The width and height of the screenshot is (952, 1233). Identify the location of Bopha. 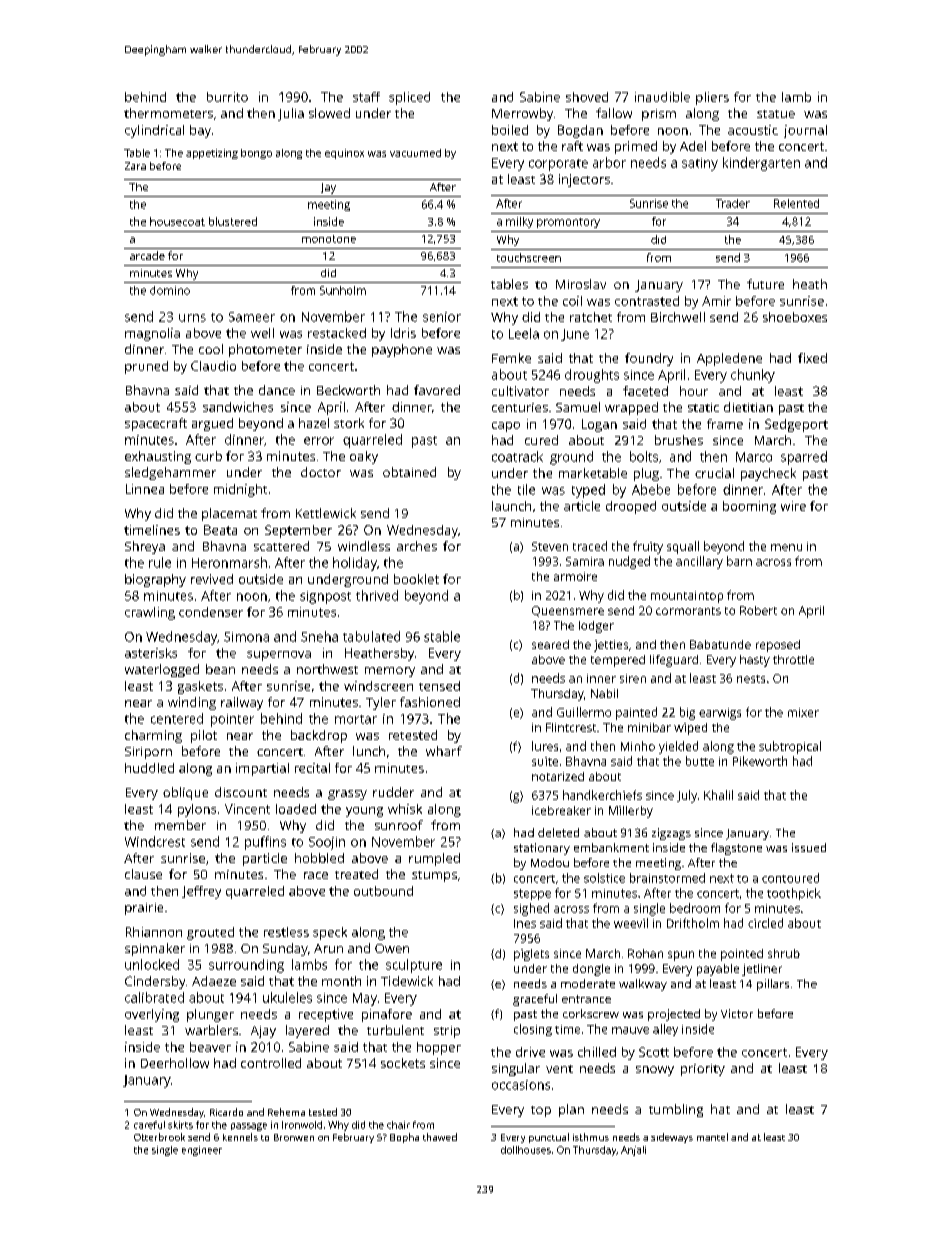
(404, 1138).
